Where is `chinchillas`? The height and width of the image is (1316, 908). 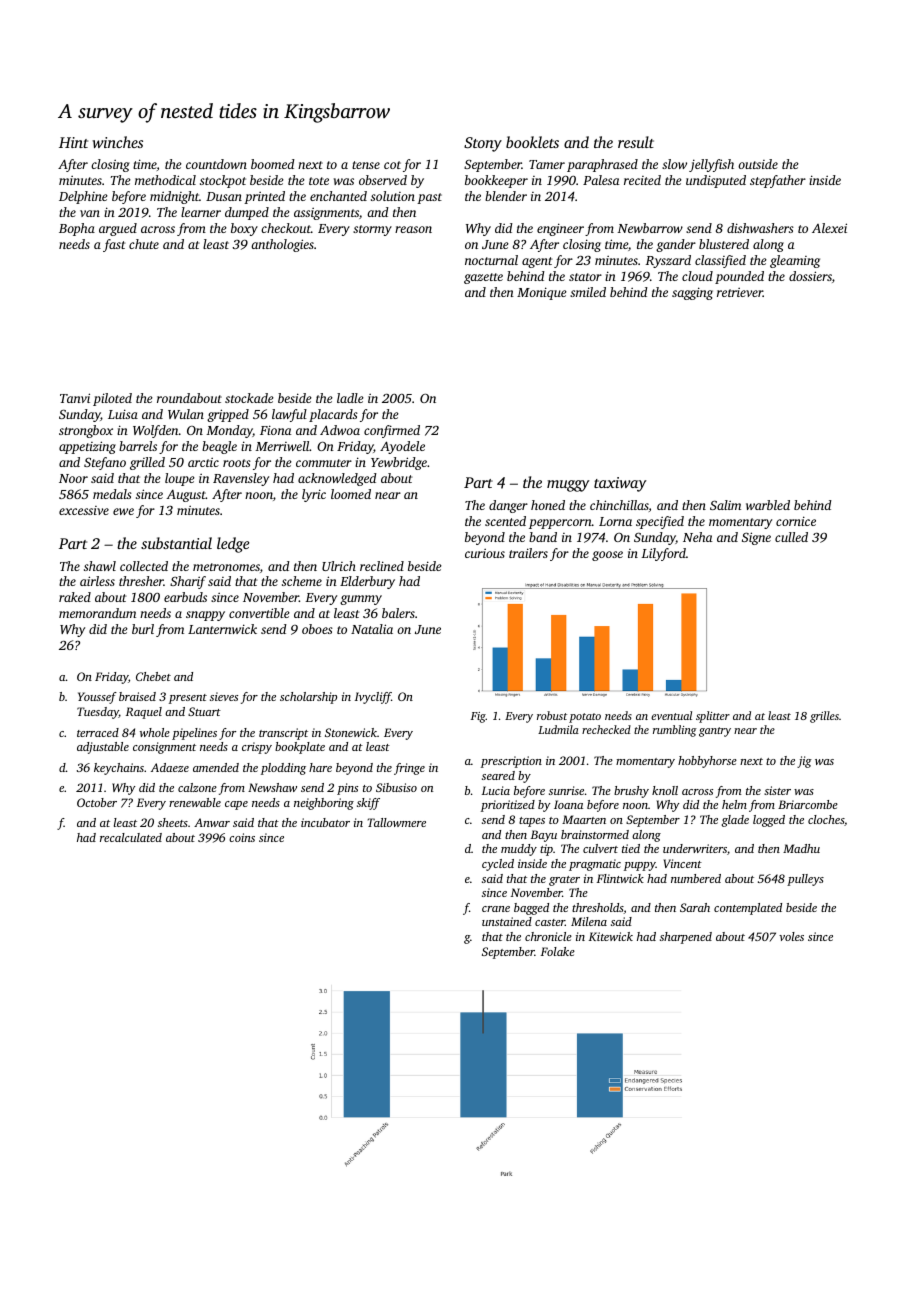
chinchillas is located at coordinates (619, 505).
